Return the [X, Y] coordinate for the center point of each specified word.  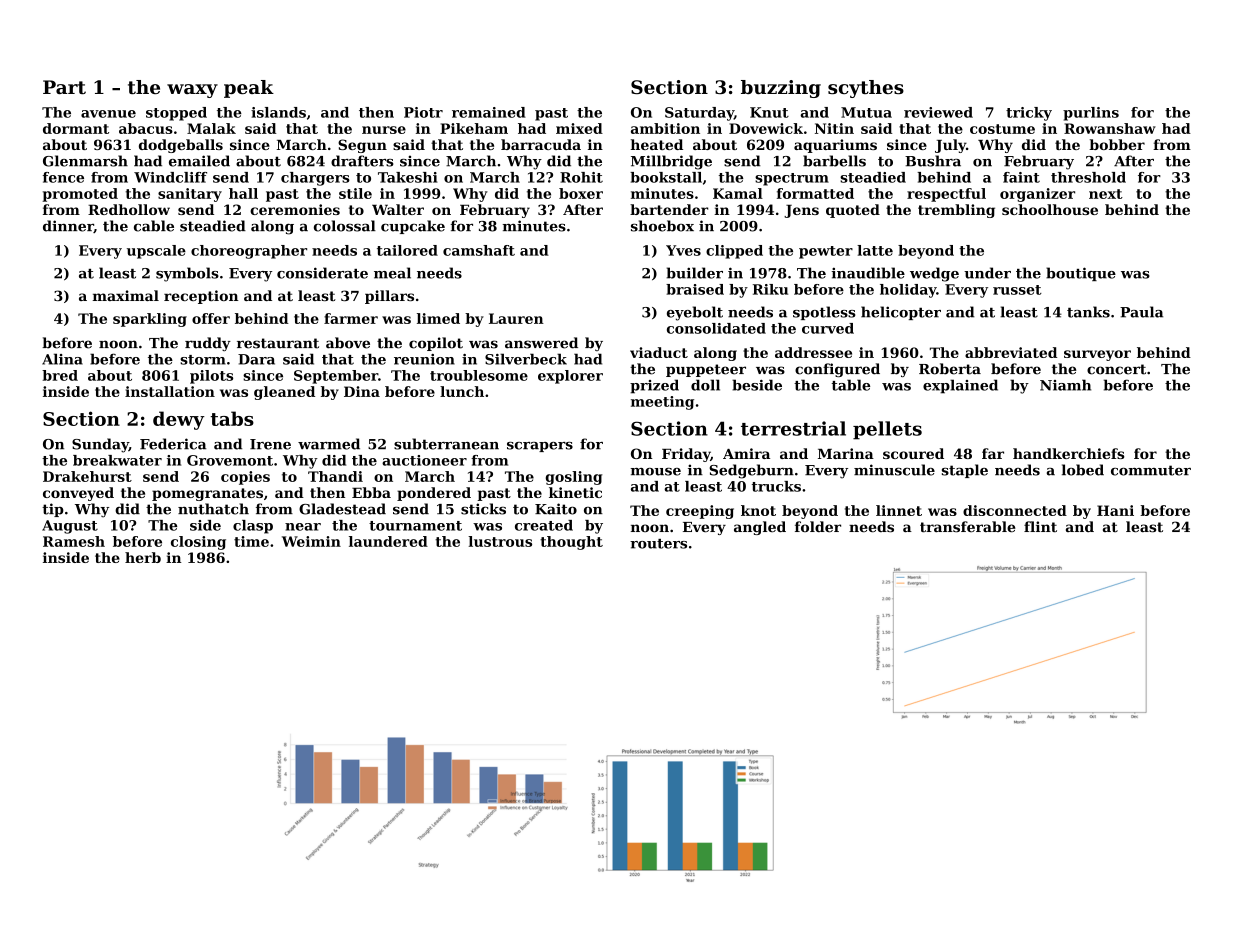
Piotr [423, 112]
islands [278, 112]
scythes [866, 89]
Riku [770, 289]
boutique [1081, 274]
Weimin [311, 541]
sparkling [150, 320]
